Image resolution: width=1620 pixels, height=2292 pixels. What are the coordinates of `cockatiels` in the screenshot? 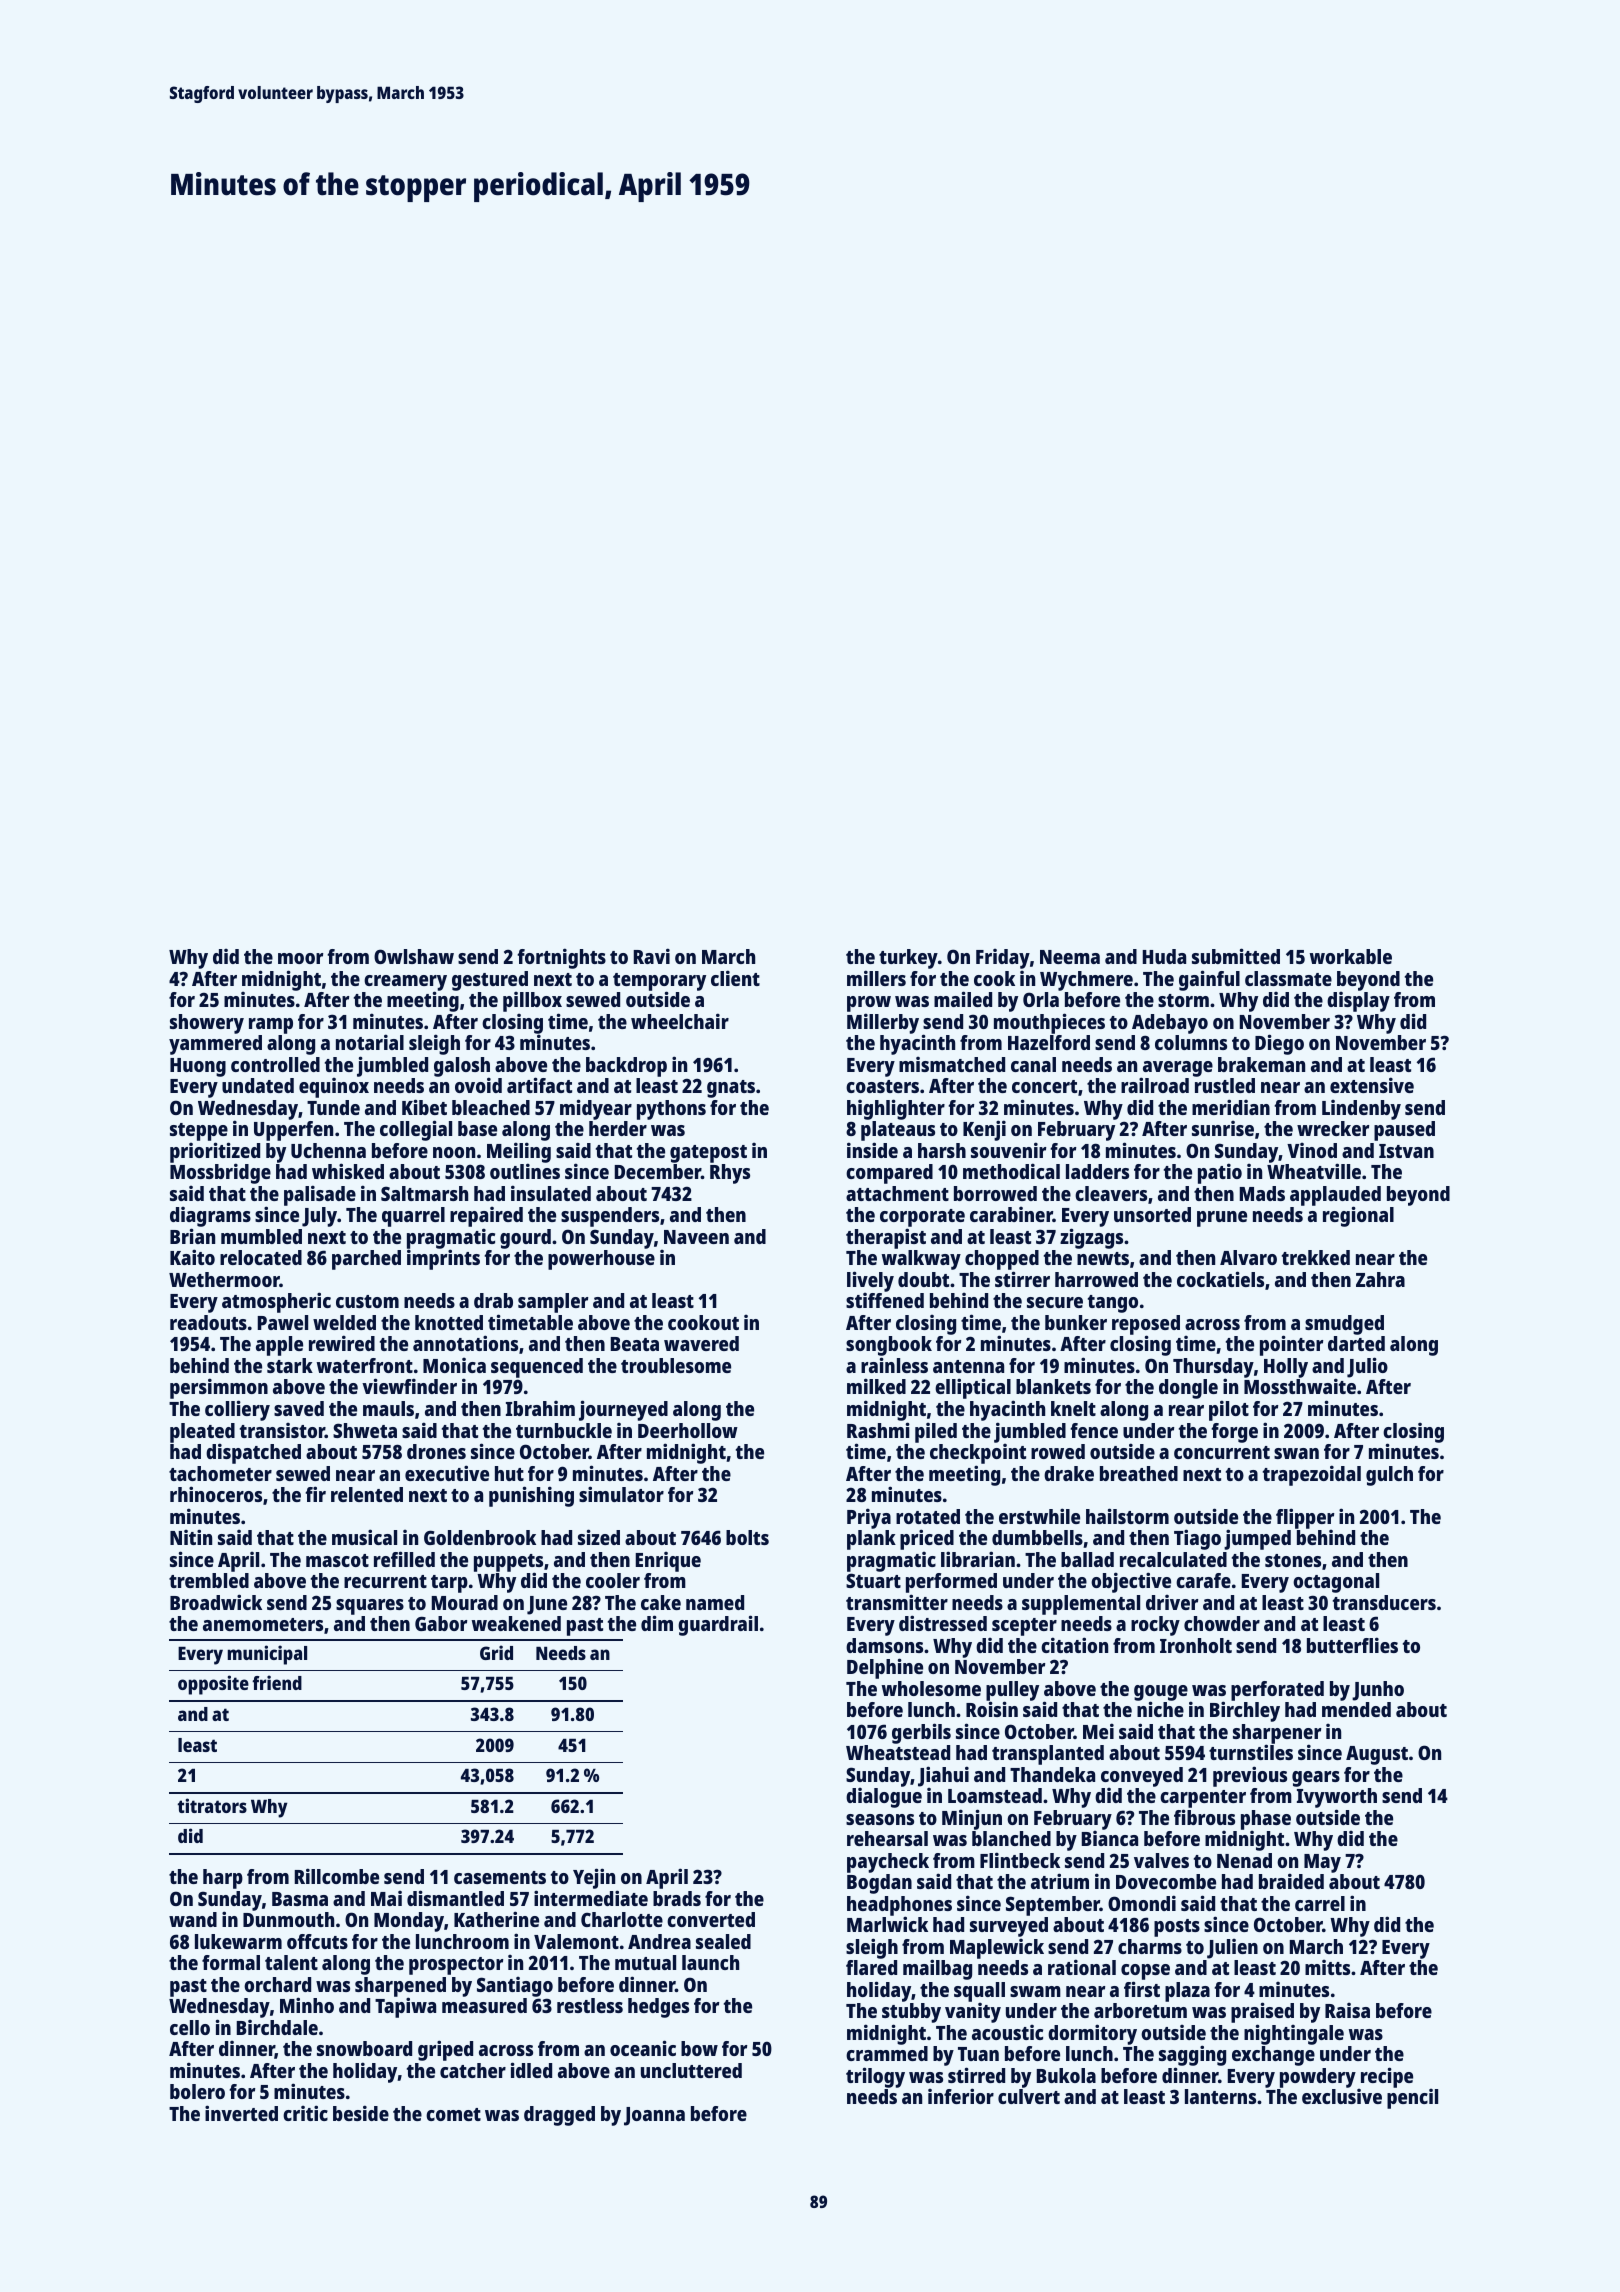 It's located at (1220, 1279).
